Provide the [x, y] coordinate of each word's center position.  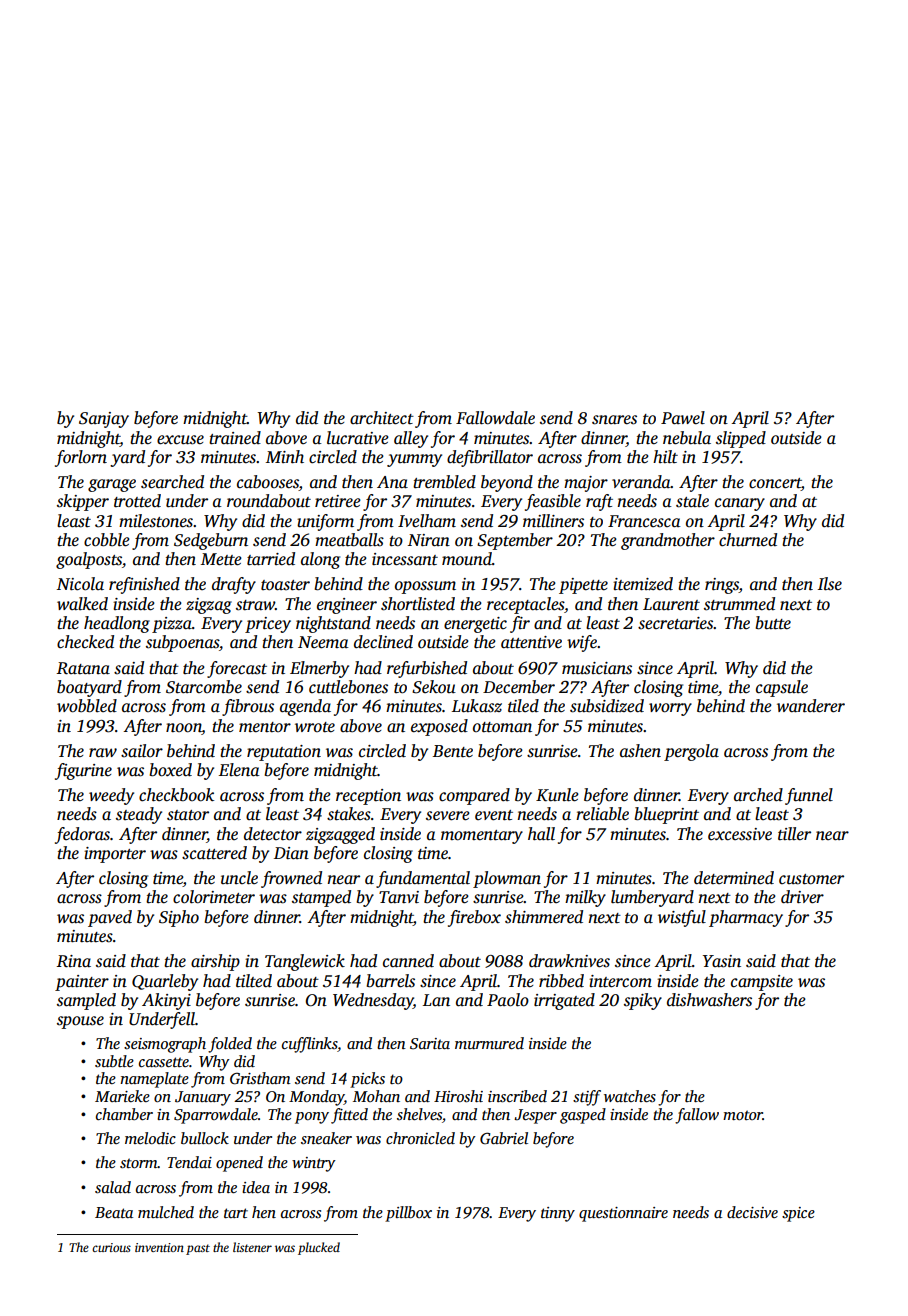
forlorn [81, 458]
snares [614, 420]
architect [382, 418]
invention [159, 1247]
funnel [809, 796]
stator [188, 815]
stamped [321, 898]
